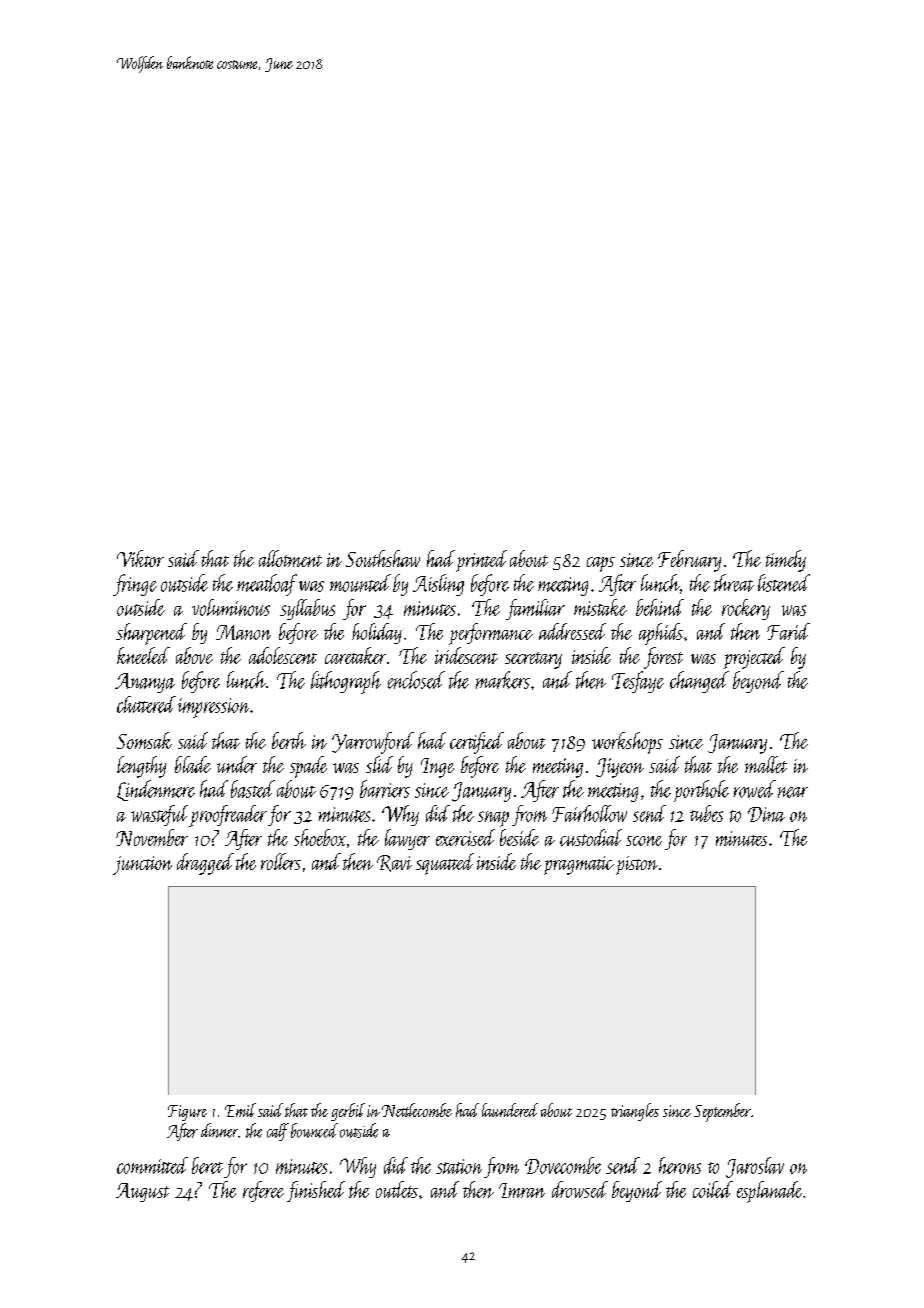 The width and height of the screenshot is (924, 1308). What do you see at coordinates (589, 813) in the screenshot?
I see `Fairhollow` at bounding box center [589, 813].
